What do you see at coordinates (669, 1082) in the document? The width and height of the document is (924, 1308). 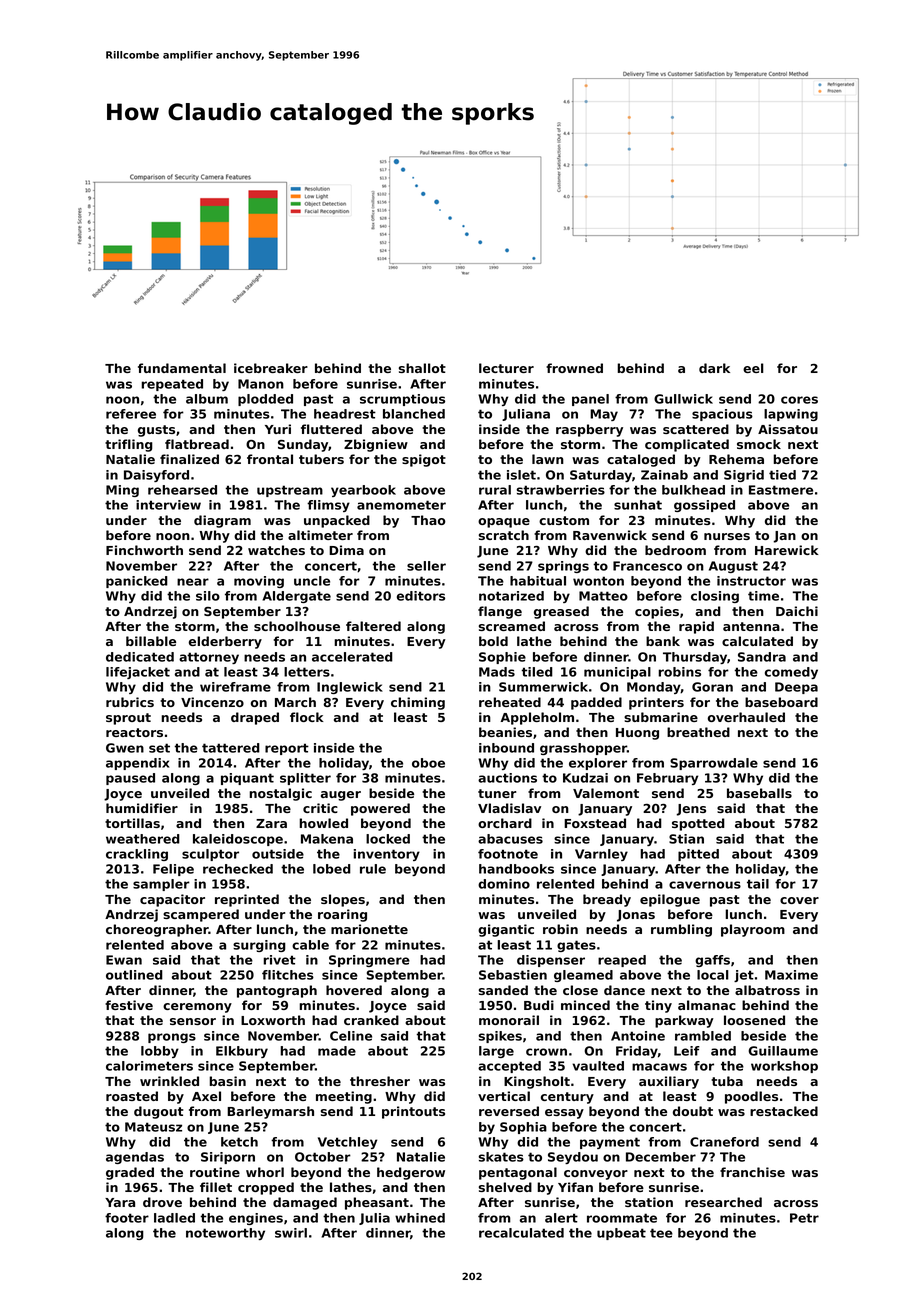 I see `auxiliary` at bounding box center [669, 1082].
